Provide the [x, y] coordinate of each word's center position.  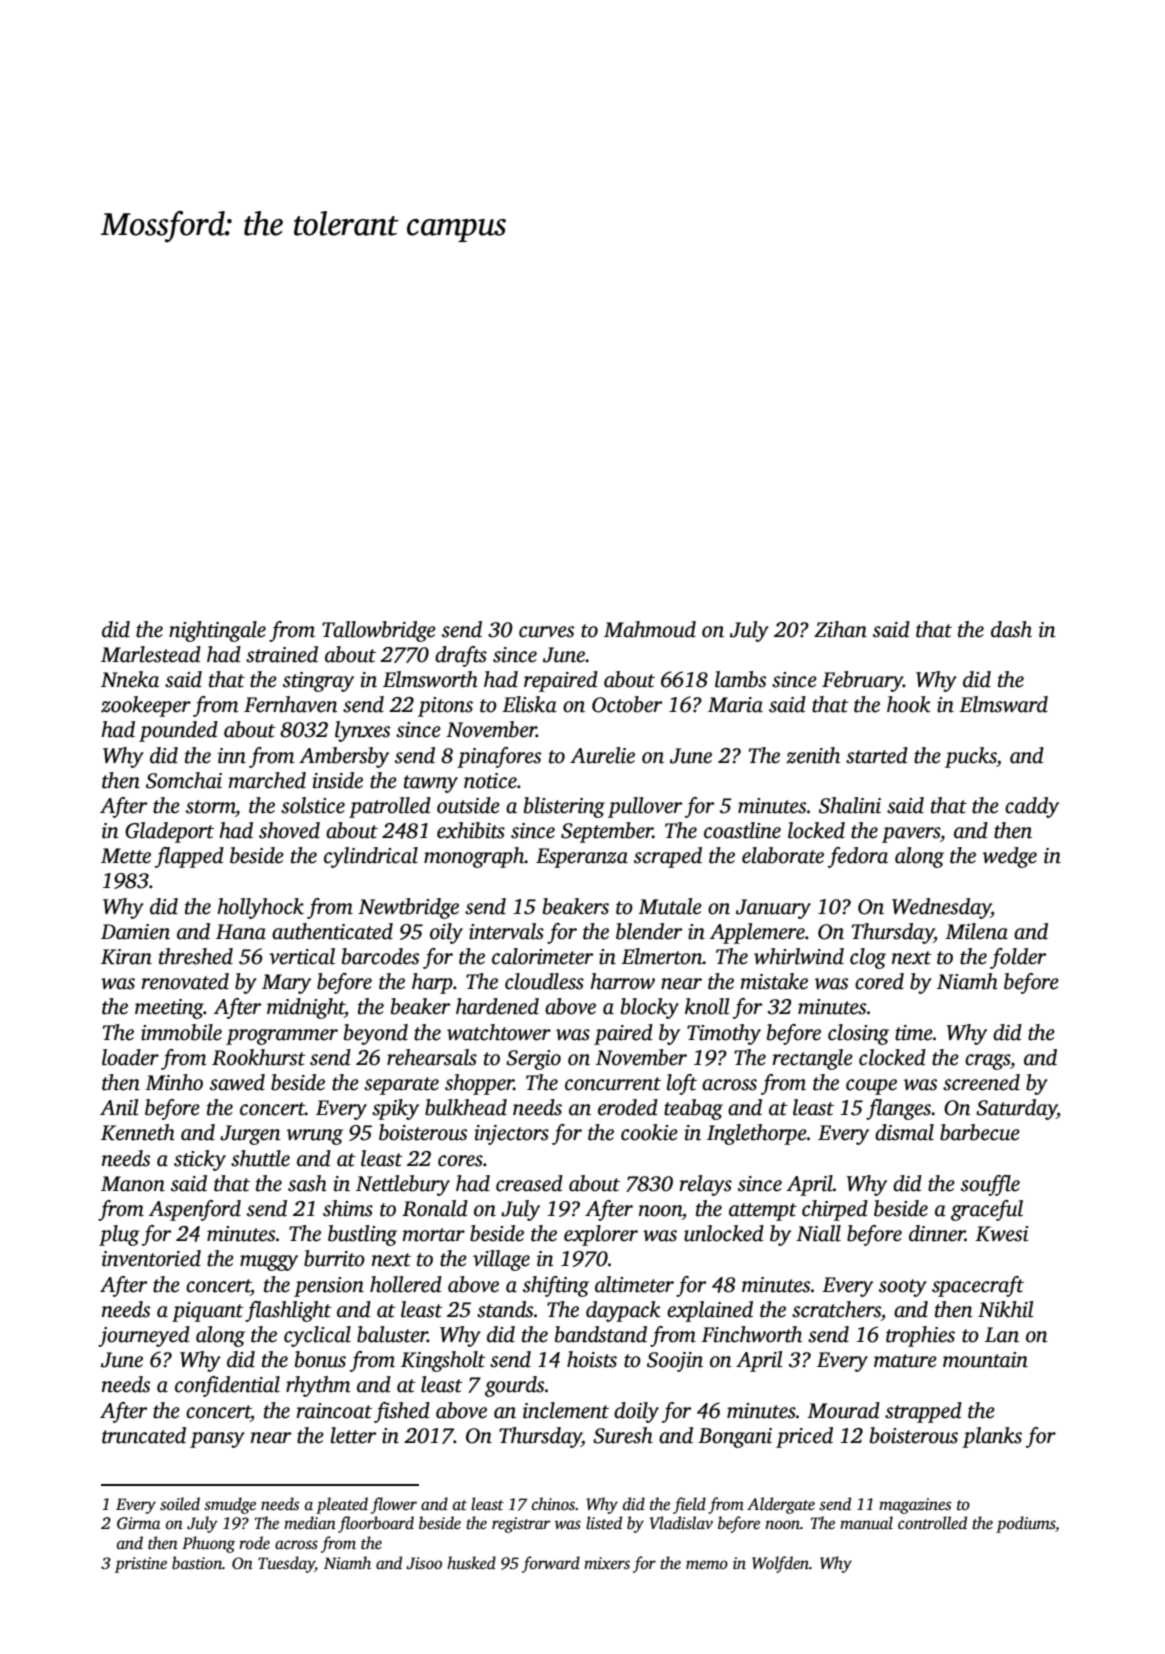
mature [905, 1361]
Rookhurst [259, 1057]
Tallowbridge [379, 631]
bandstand [601, 1334]
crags [987, 1062]
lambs [740, 679]
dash [1011, 629]
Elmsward [1003, 704]
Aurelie [602, 755]
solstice [313, 805]
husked [471, 1563]
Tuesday [286, 1564]
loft [682, 1084]
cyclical [317, 1336]
